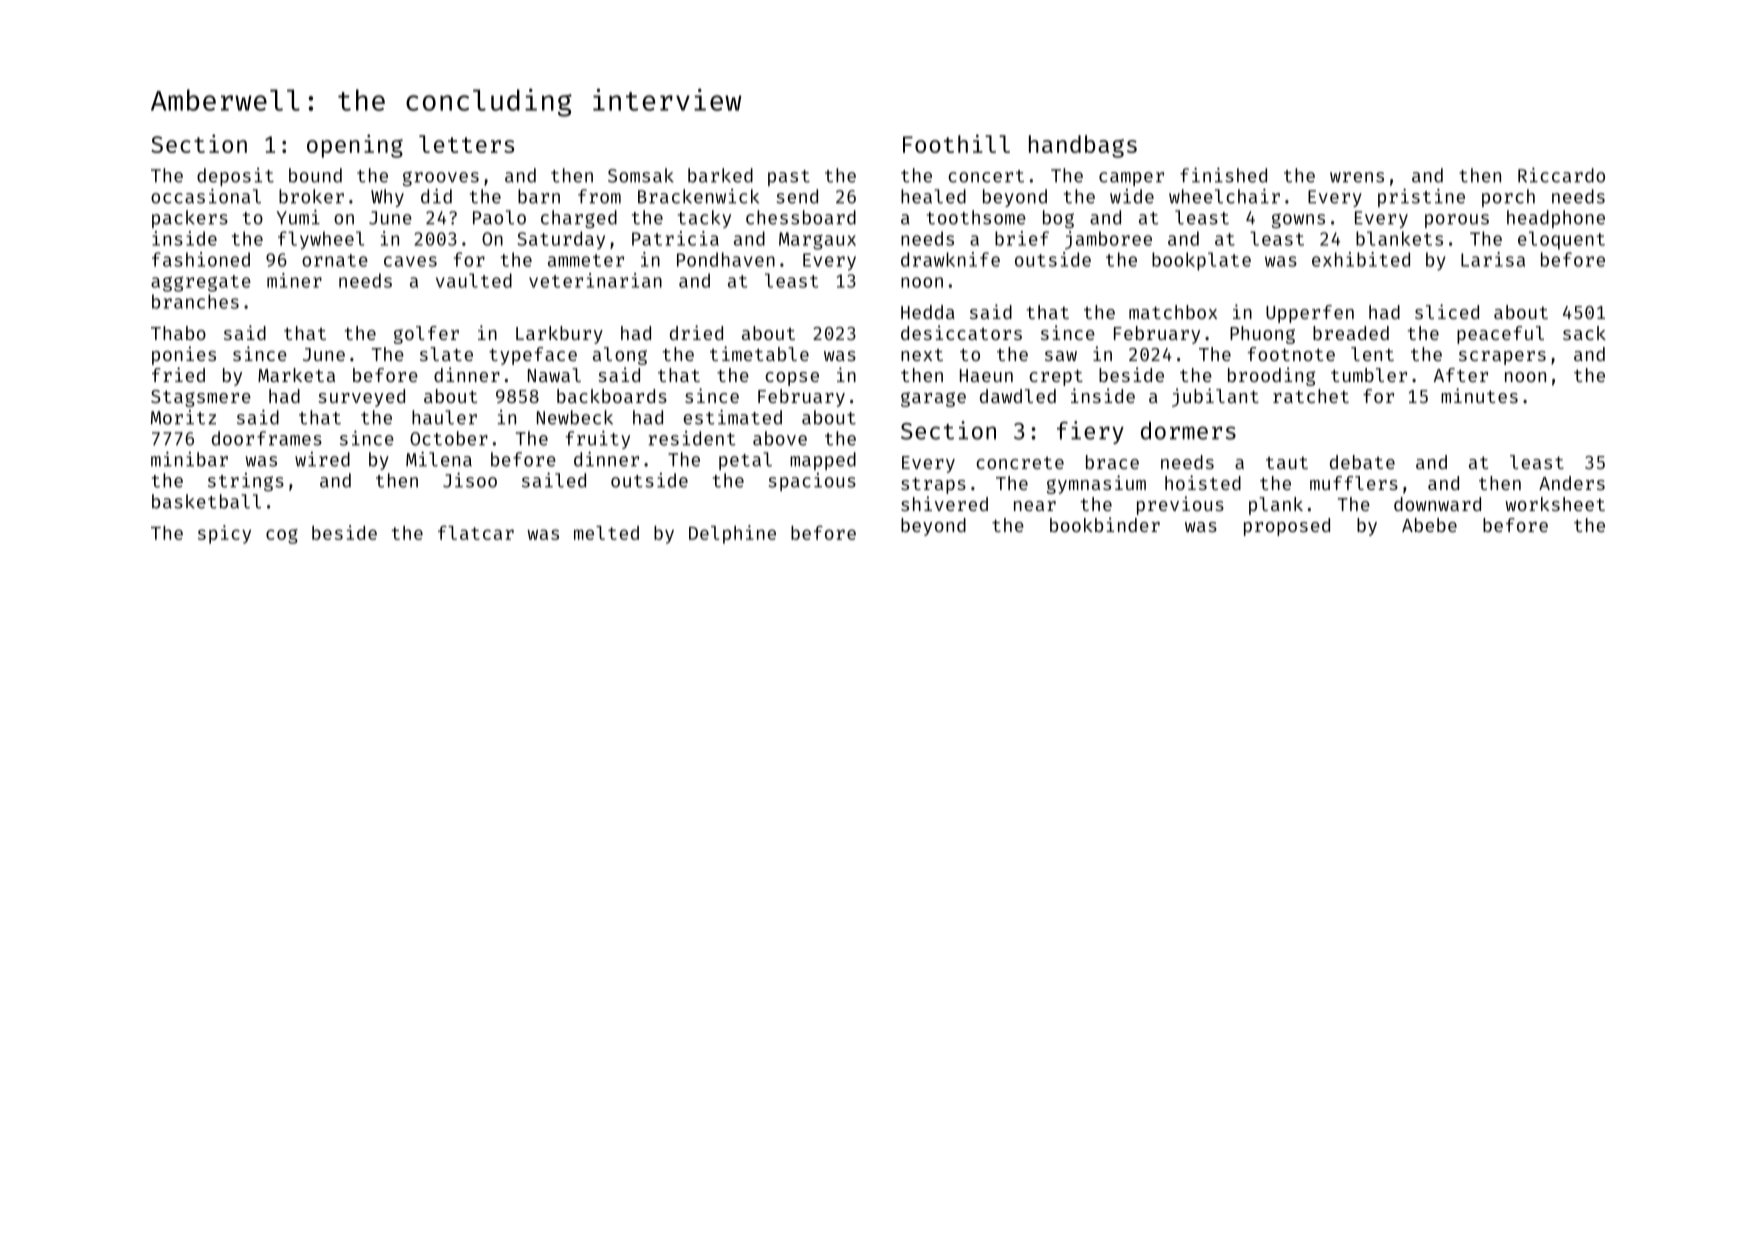  I want to click on grooves, so click(441, 178).
